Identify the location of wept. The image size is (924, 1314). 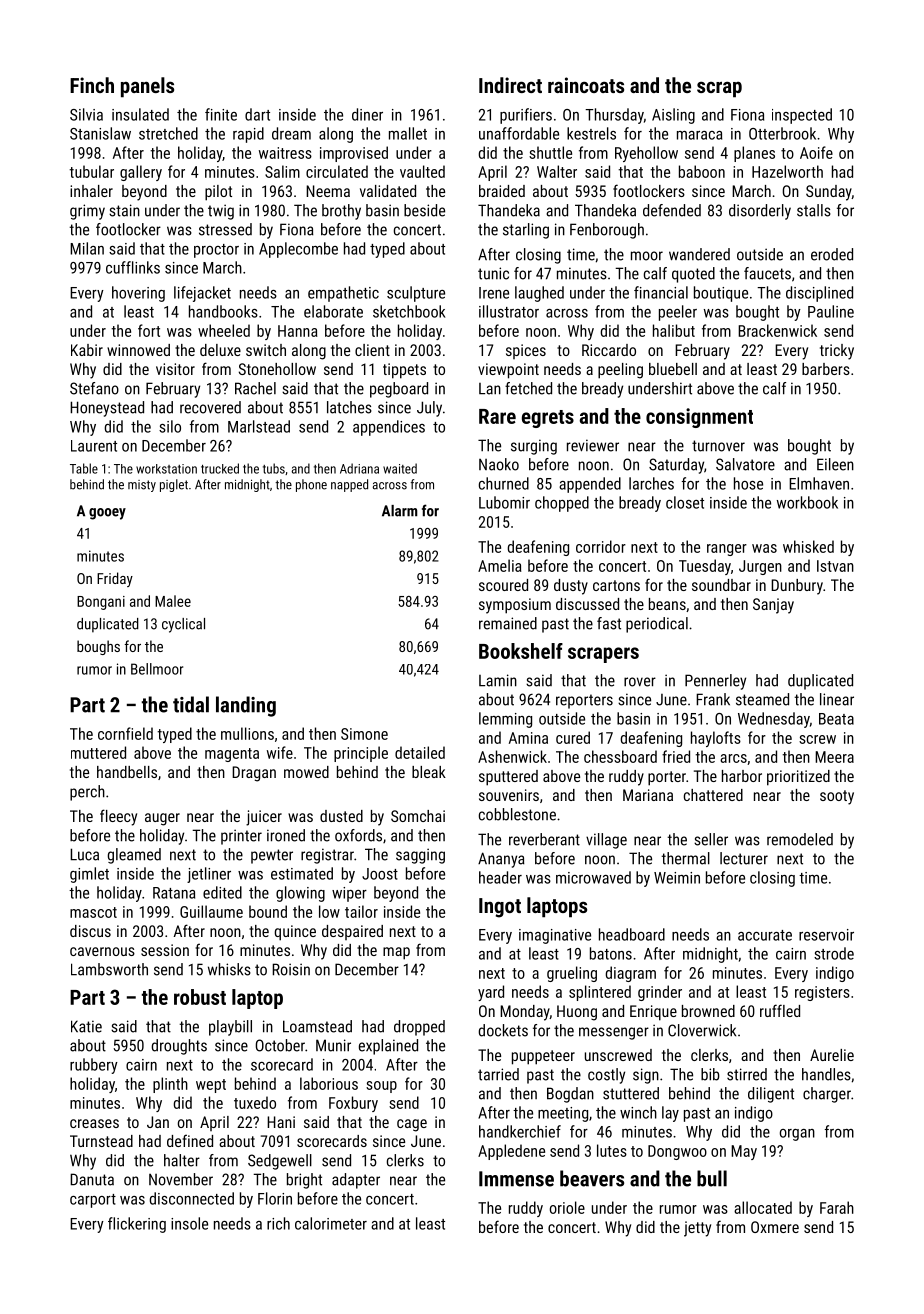
(211, 1086).
